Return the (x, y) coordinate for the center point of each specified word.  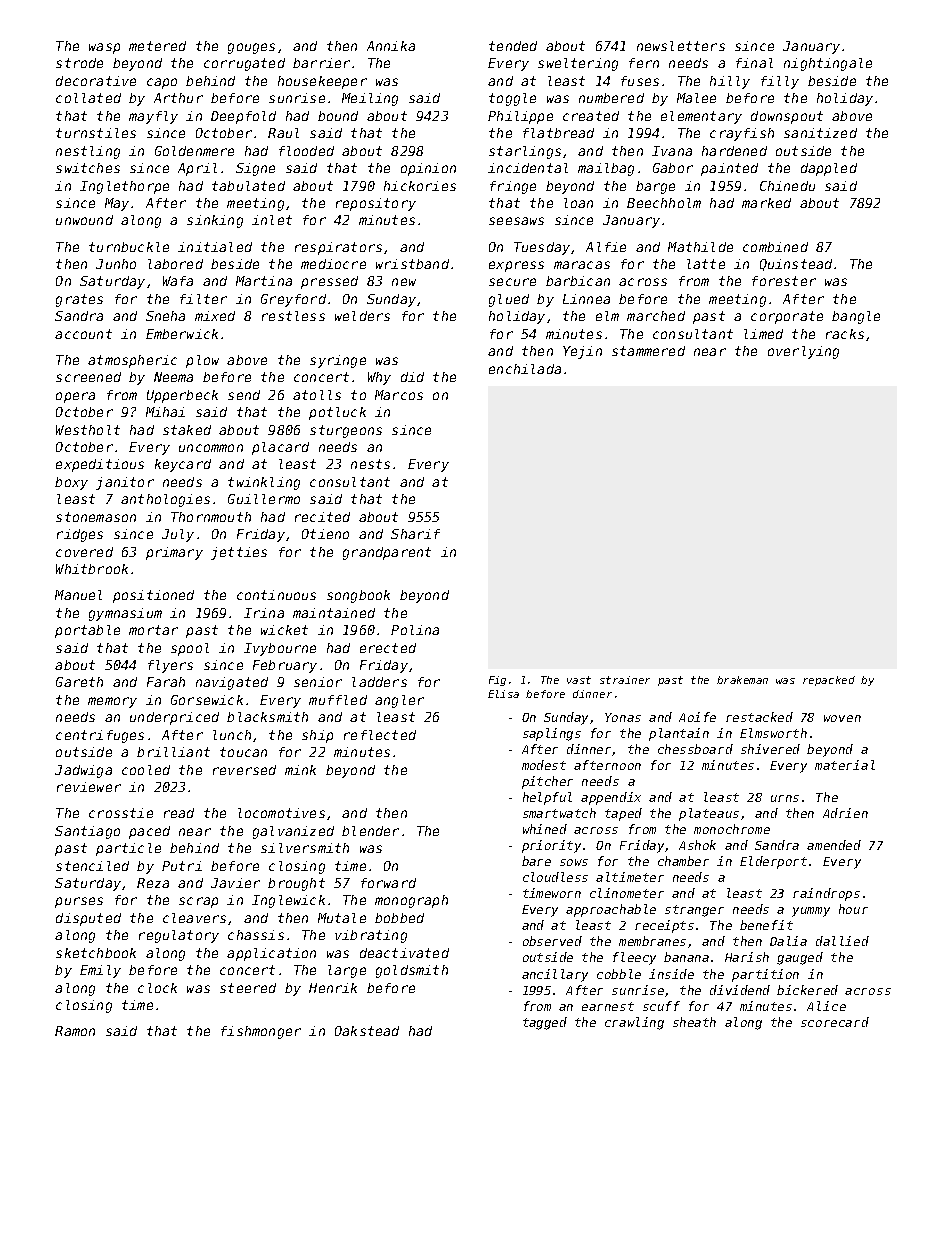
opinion (428, 169)
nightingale (828, 64)
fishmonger (261, 1032)
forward (388, 883)
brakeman (742, 680)
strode (79, 63)
